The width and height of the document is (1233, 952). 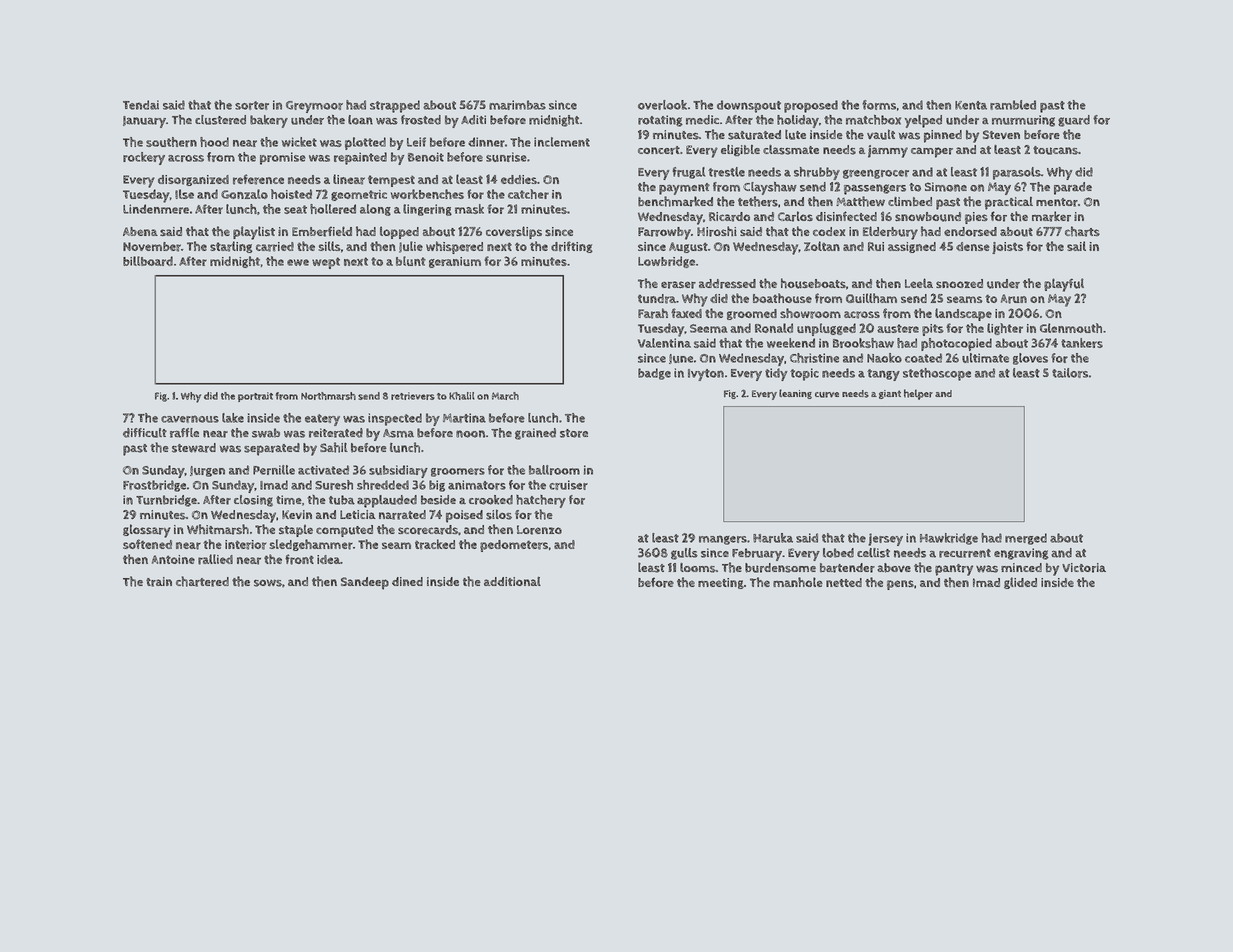 I want to click on ewe, so click(x=298, y=262).
